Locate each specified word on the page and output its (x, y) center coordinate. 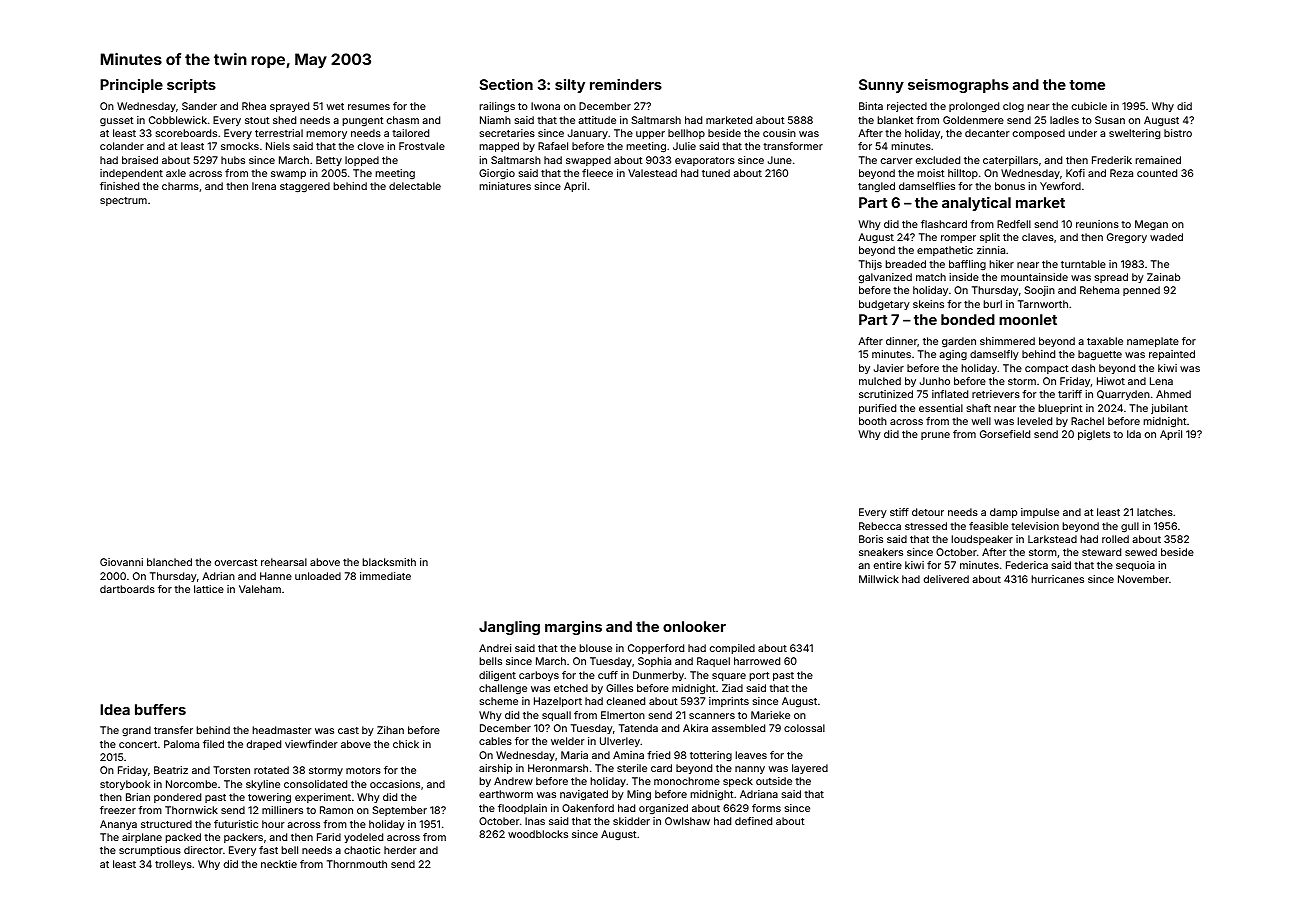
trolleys (173, 865)
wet (335, 106)
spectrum (123, 201)
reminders (626, 84)
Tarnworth (1043, 304)
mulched (880, 381)
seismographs (958, 86)
